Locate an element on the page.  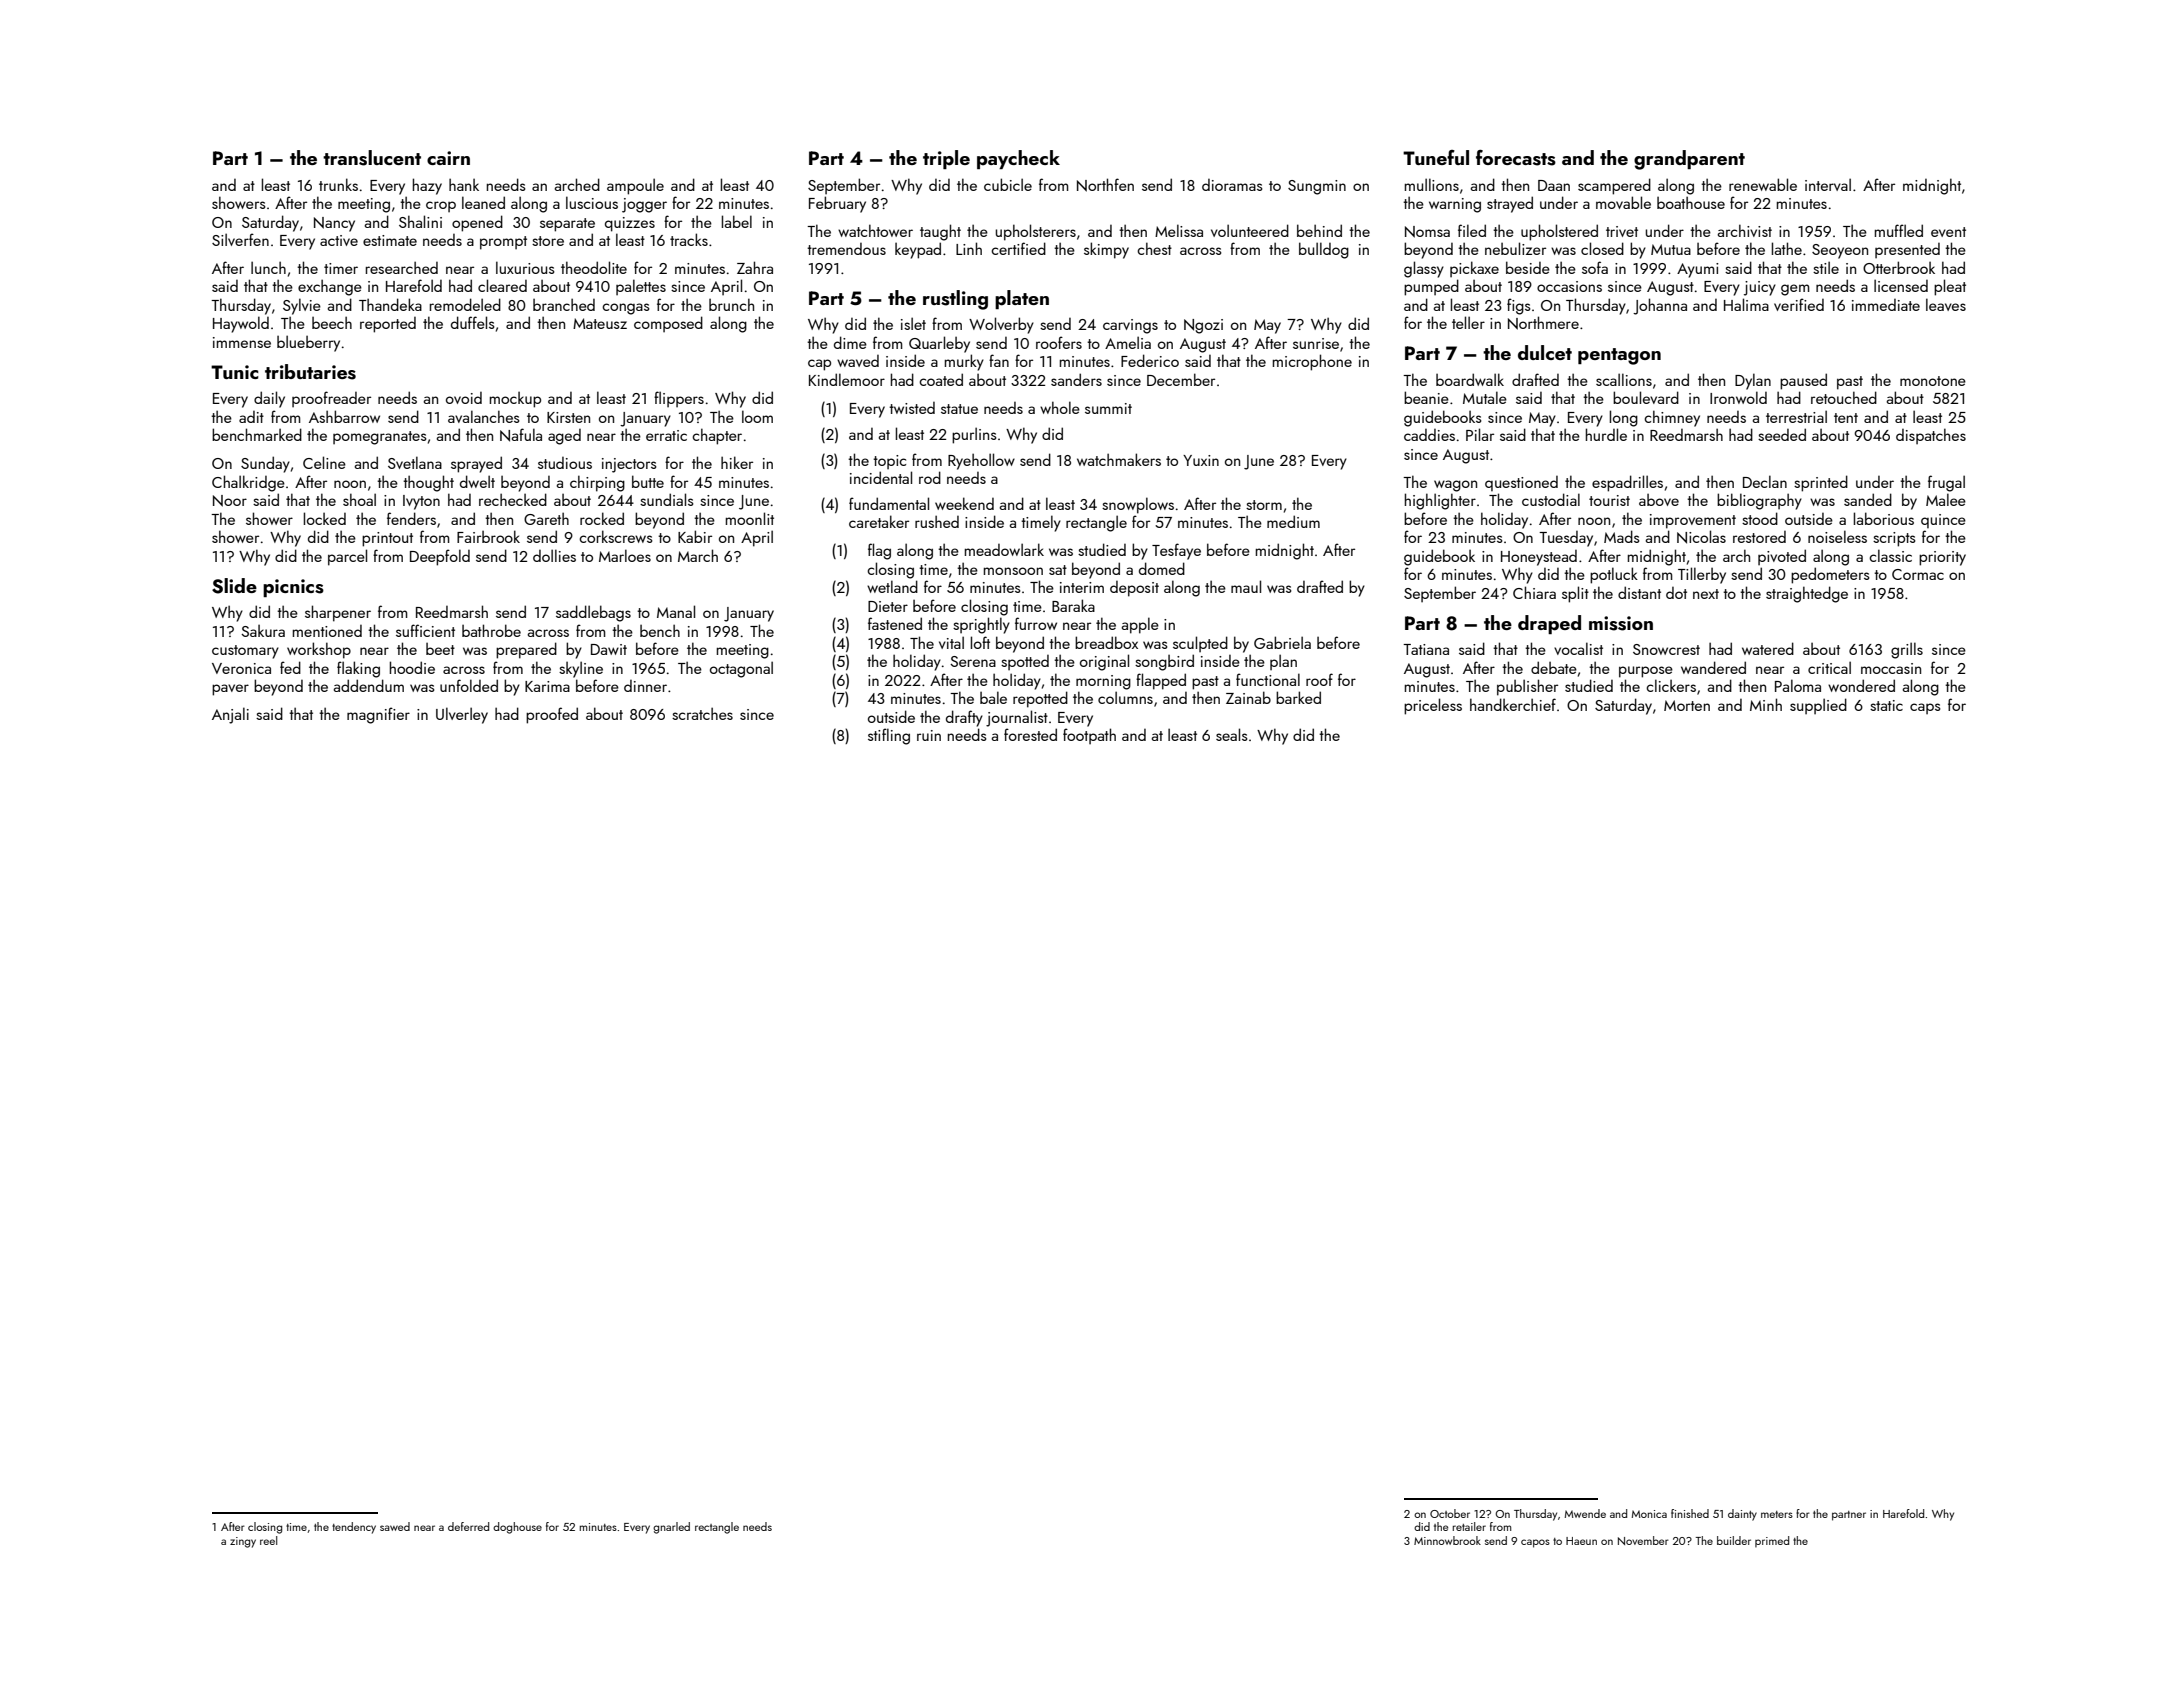
handkerchief is located at coordinates (1513, 704).
